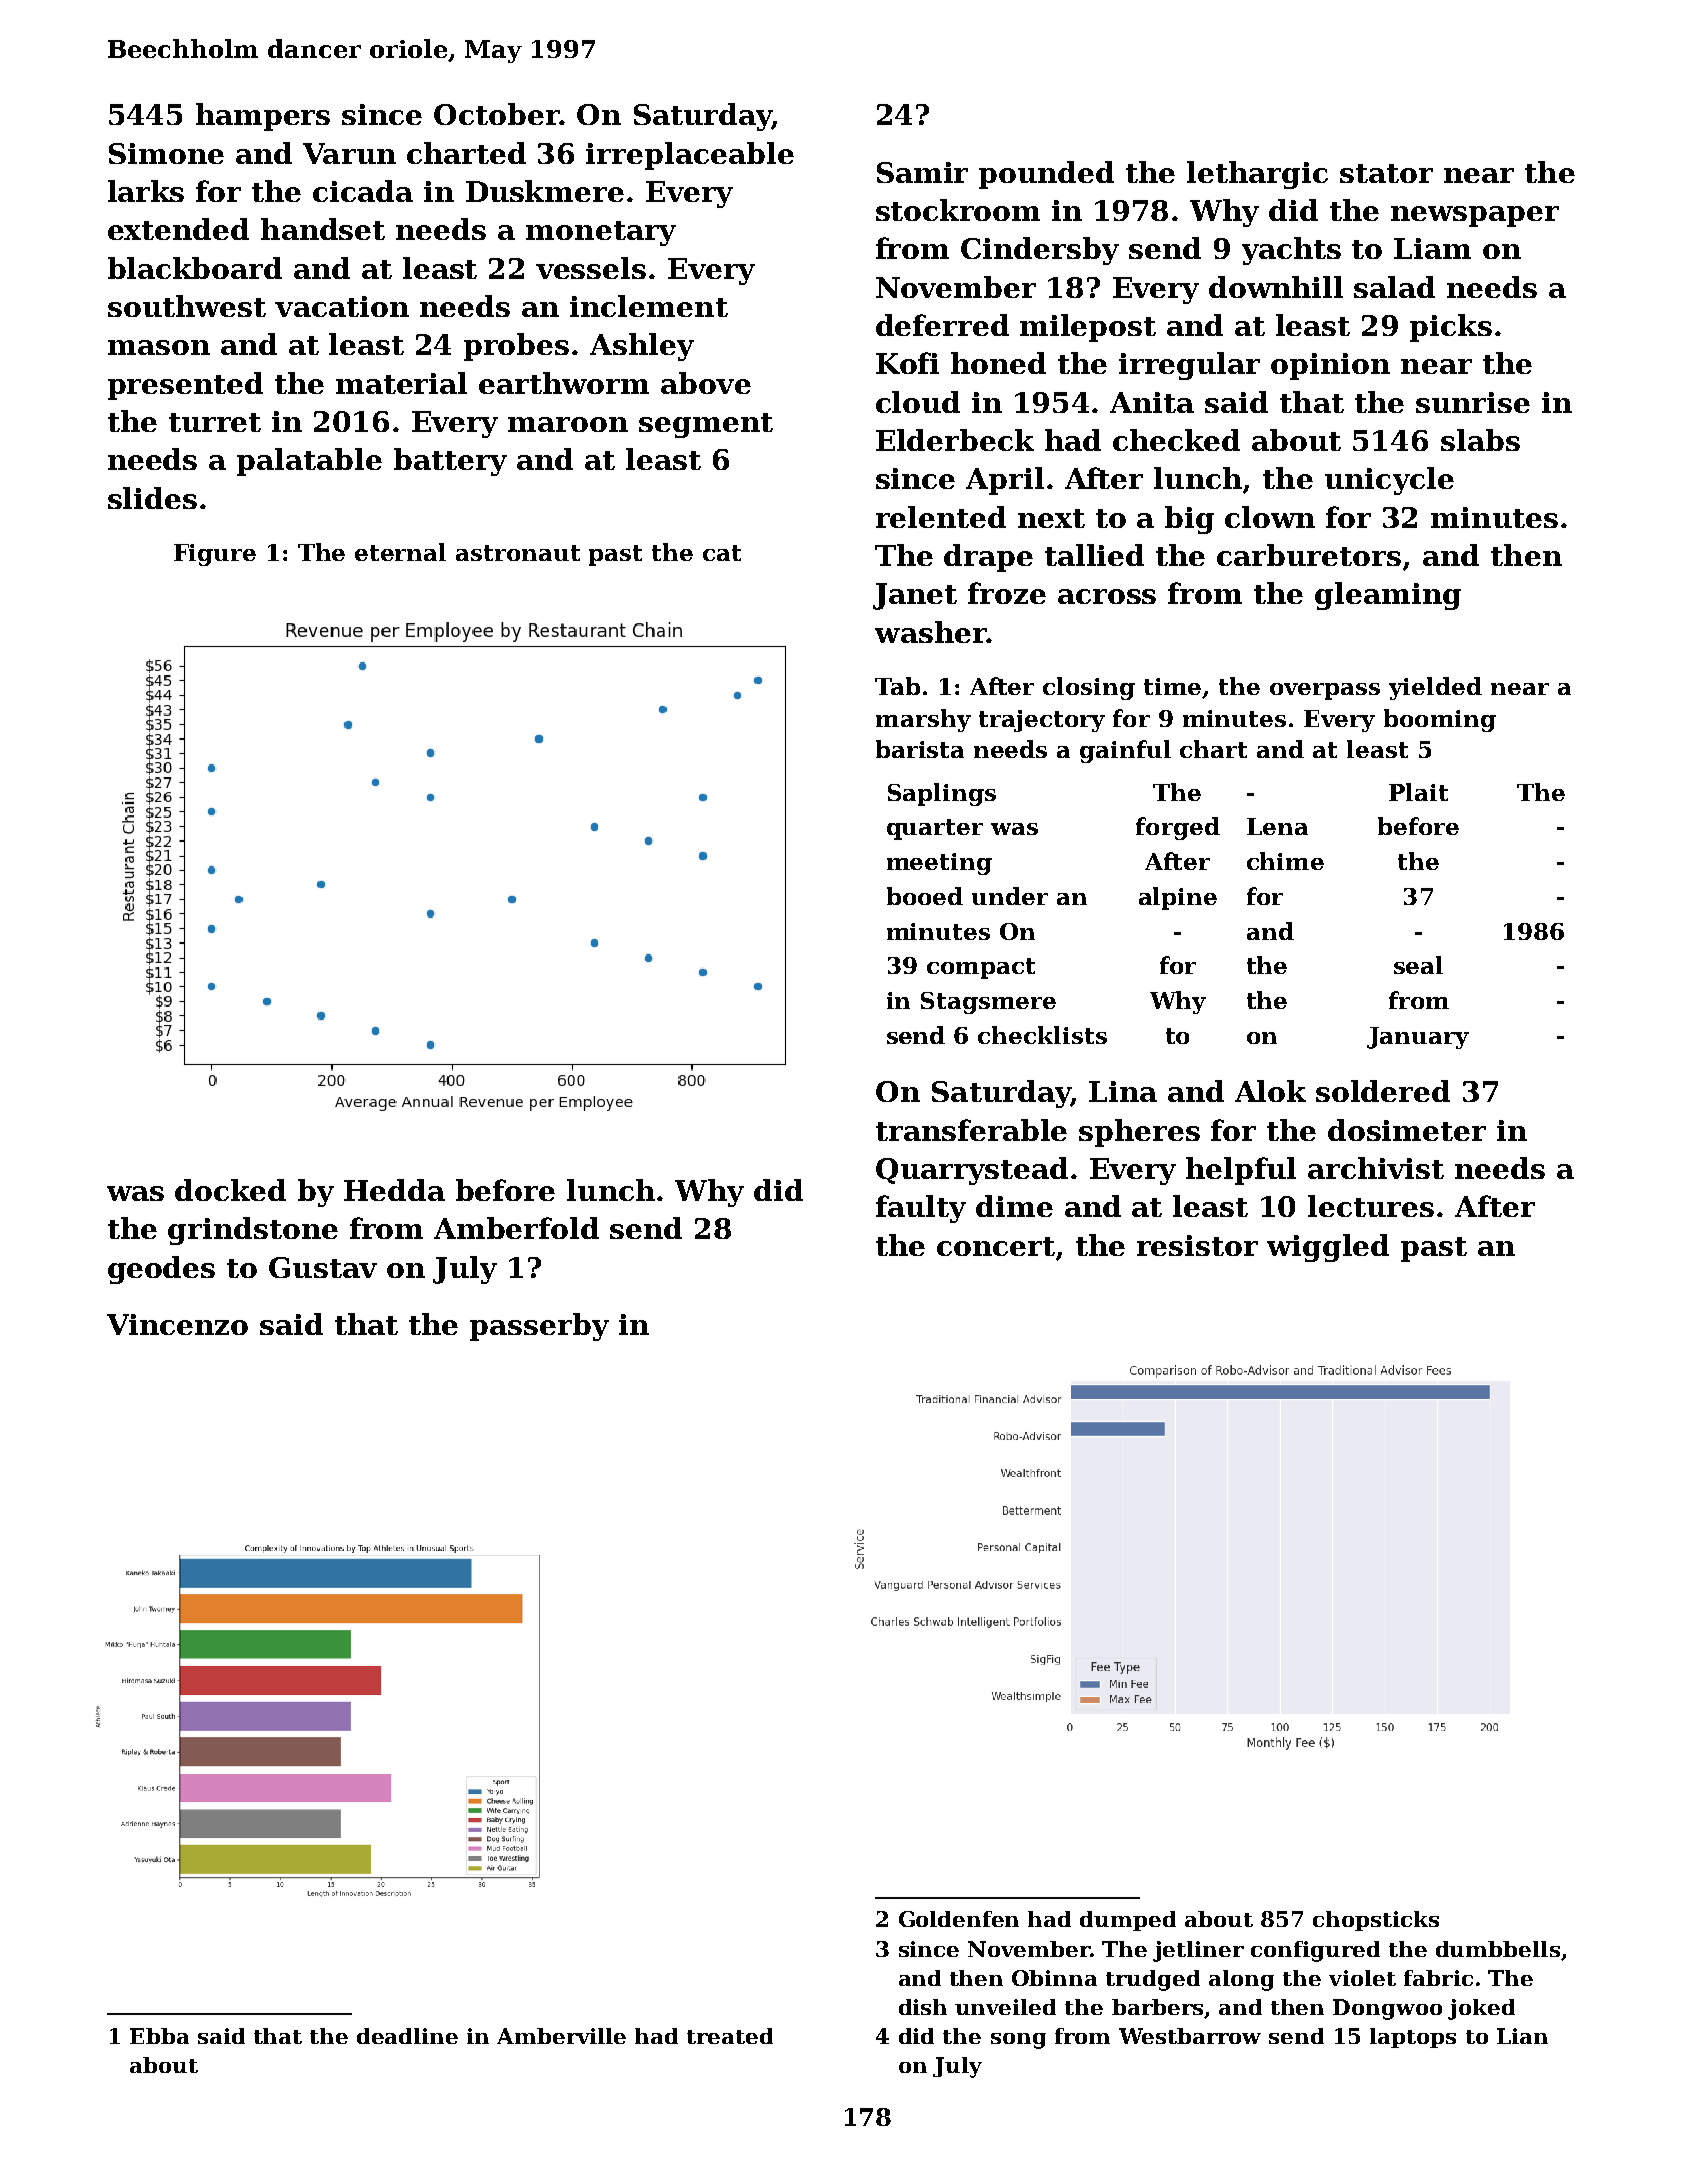 The image size is (1683, 2178). What do you see at coordinates (177, 1324) in the screenshot?
I see `Vincenzo` at bounding box center [177, 1324].
